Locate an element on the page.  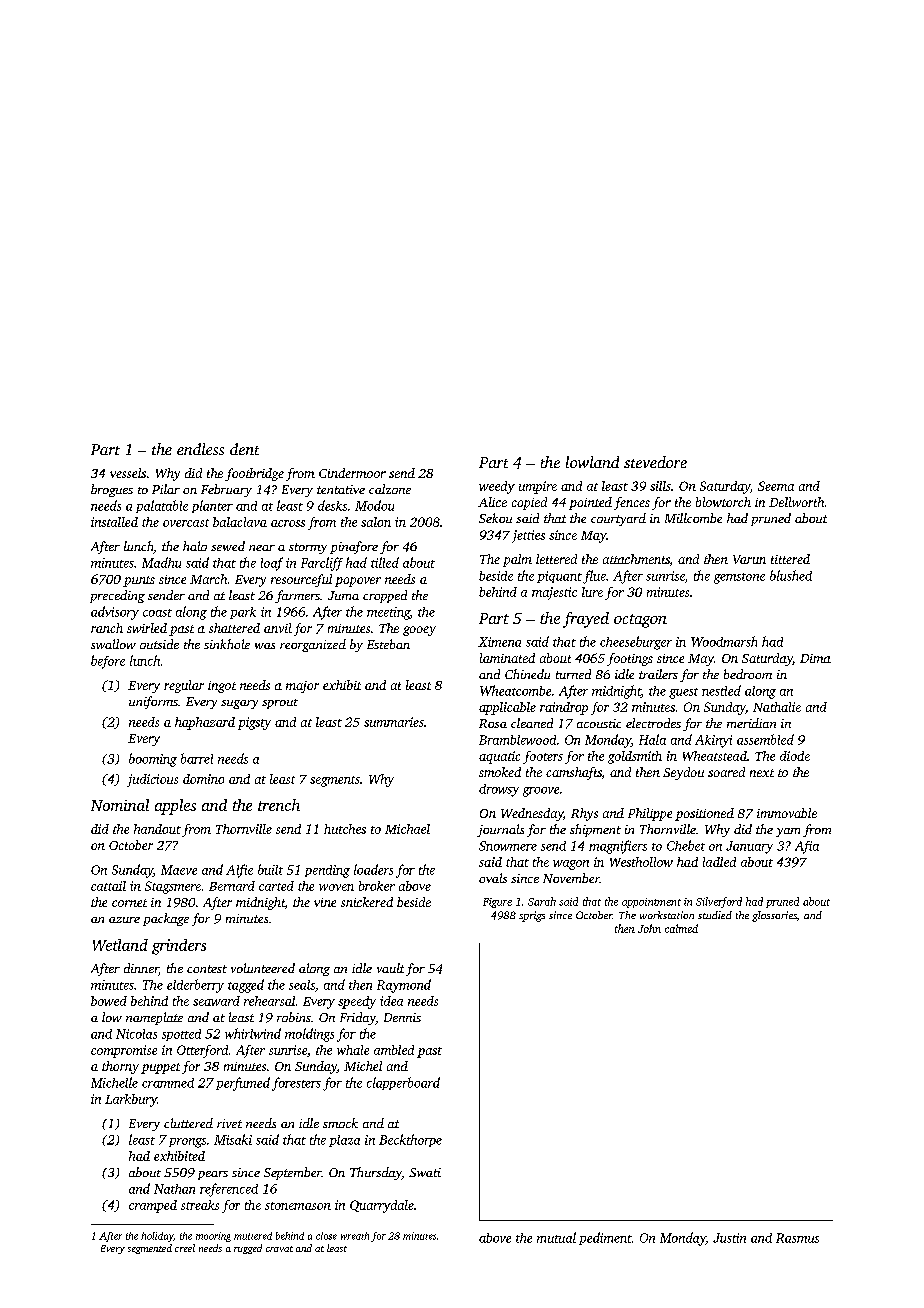
dent is located at coordinates (244, 449).
